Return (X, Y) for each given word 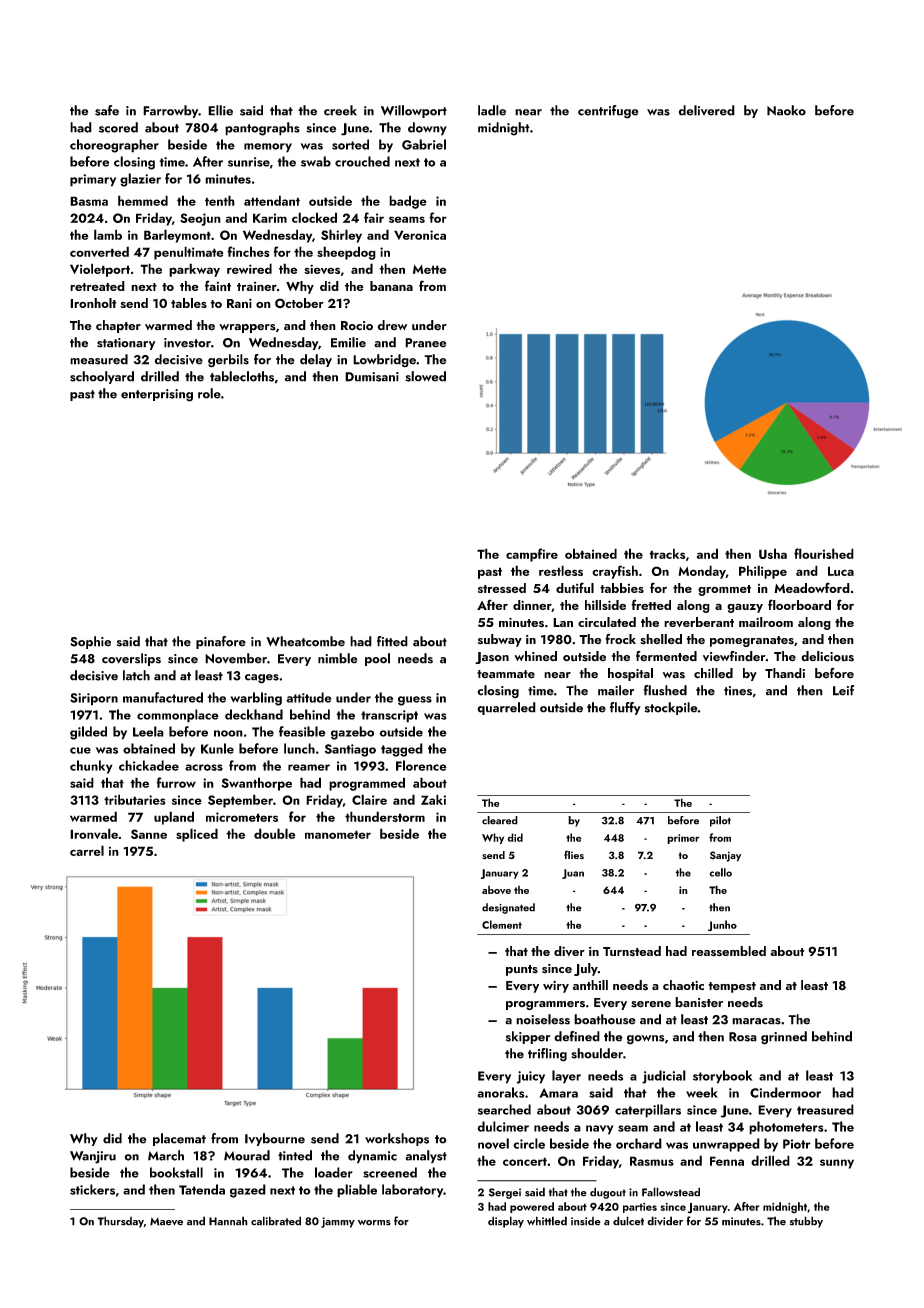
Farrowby (170, 111)
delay (316, 360)
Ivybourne (275, 1139)
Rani (239, 303)
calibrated (276, 1221)
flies (574, 854)
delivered (707, 110)
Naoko (786, 110)
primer (683, 839)
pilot (720, 821)
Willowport (414, 111)
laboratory (412, 1191)
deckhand (254, 714)
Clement (502, 924)
